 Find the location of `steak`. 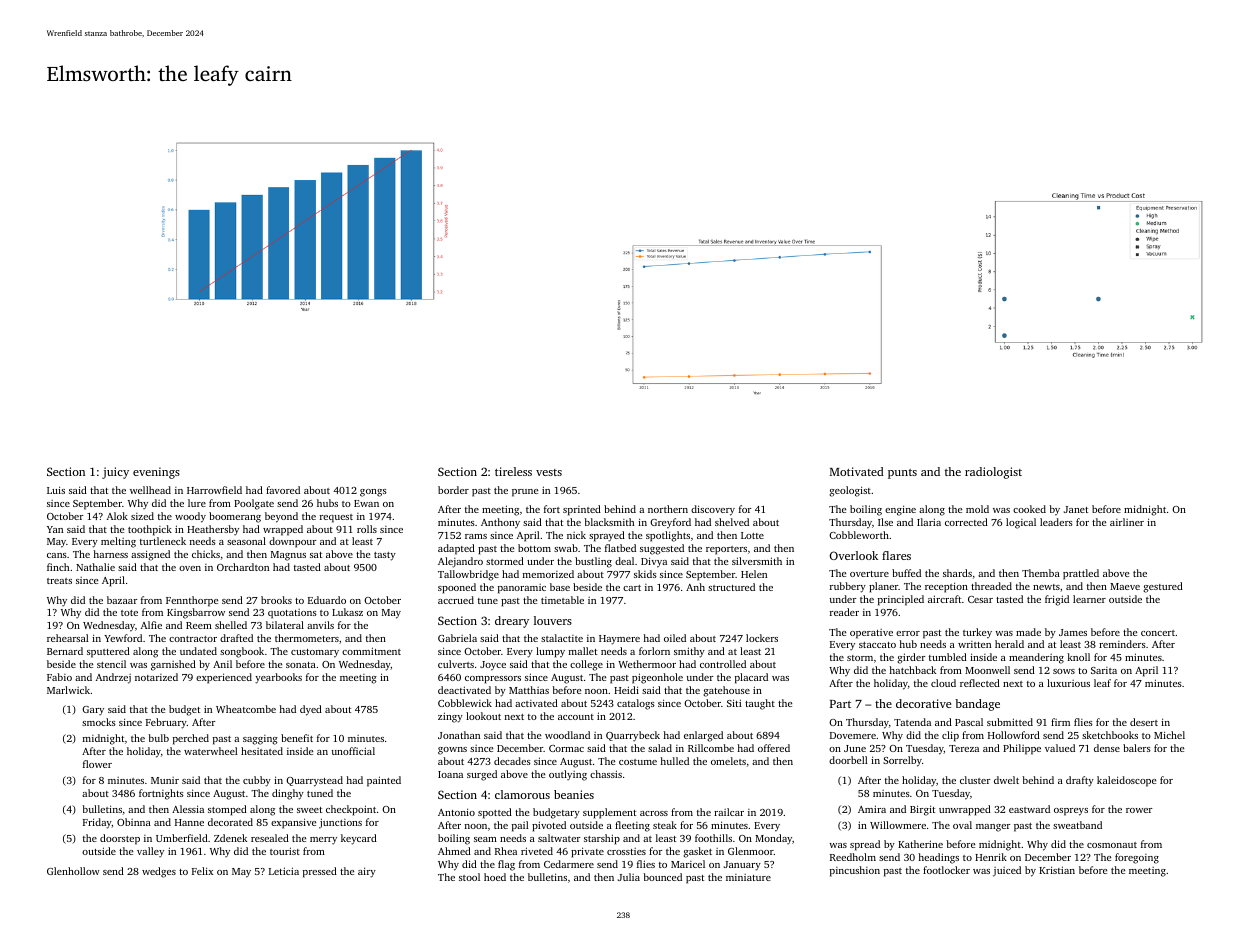

steak is located at coordinates (665, 825).
